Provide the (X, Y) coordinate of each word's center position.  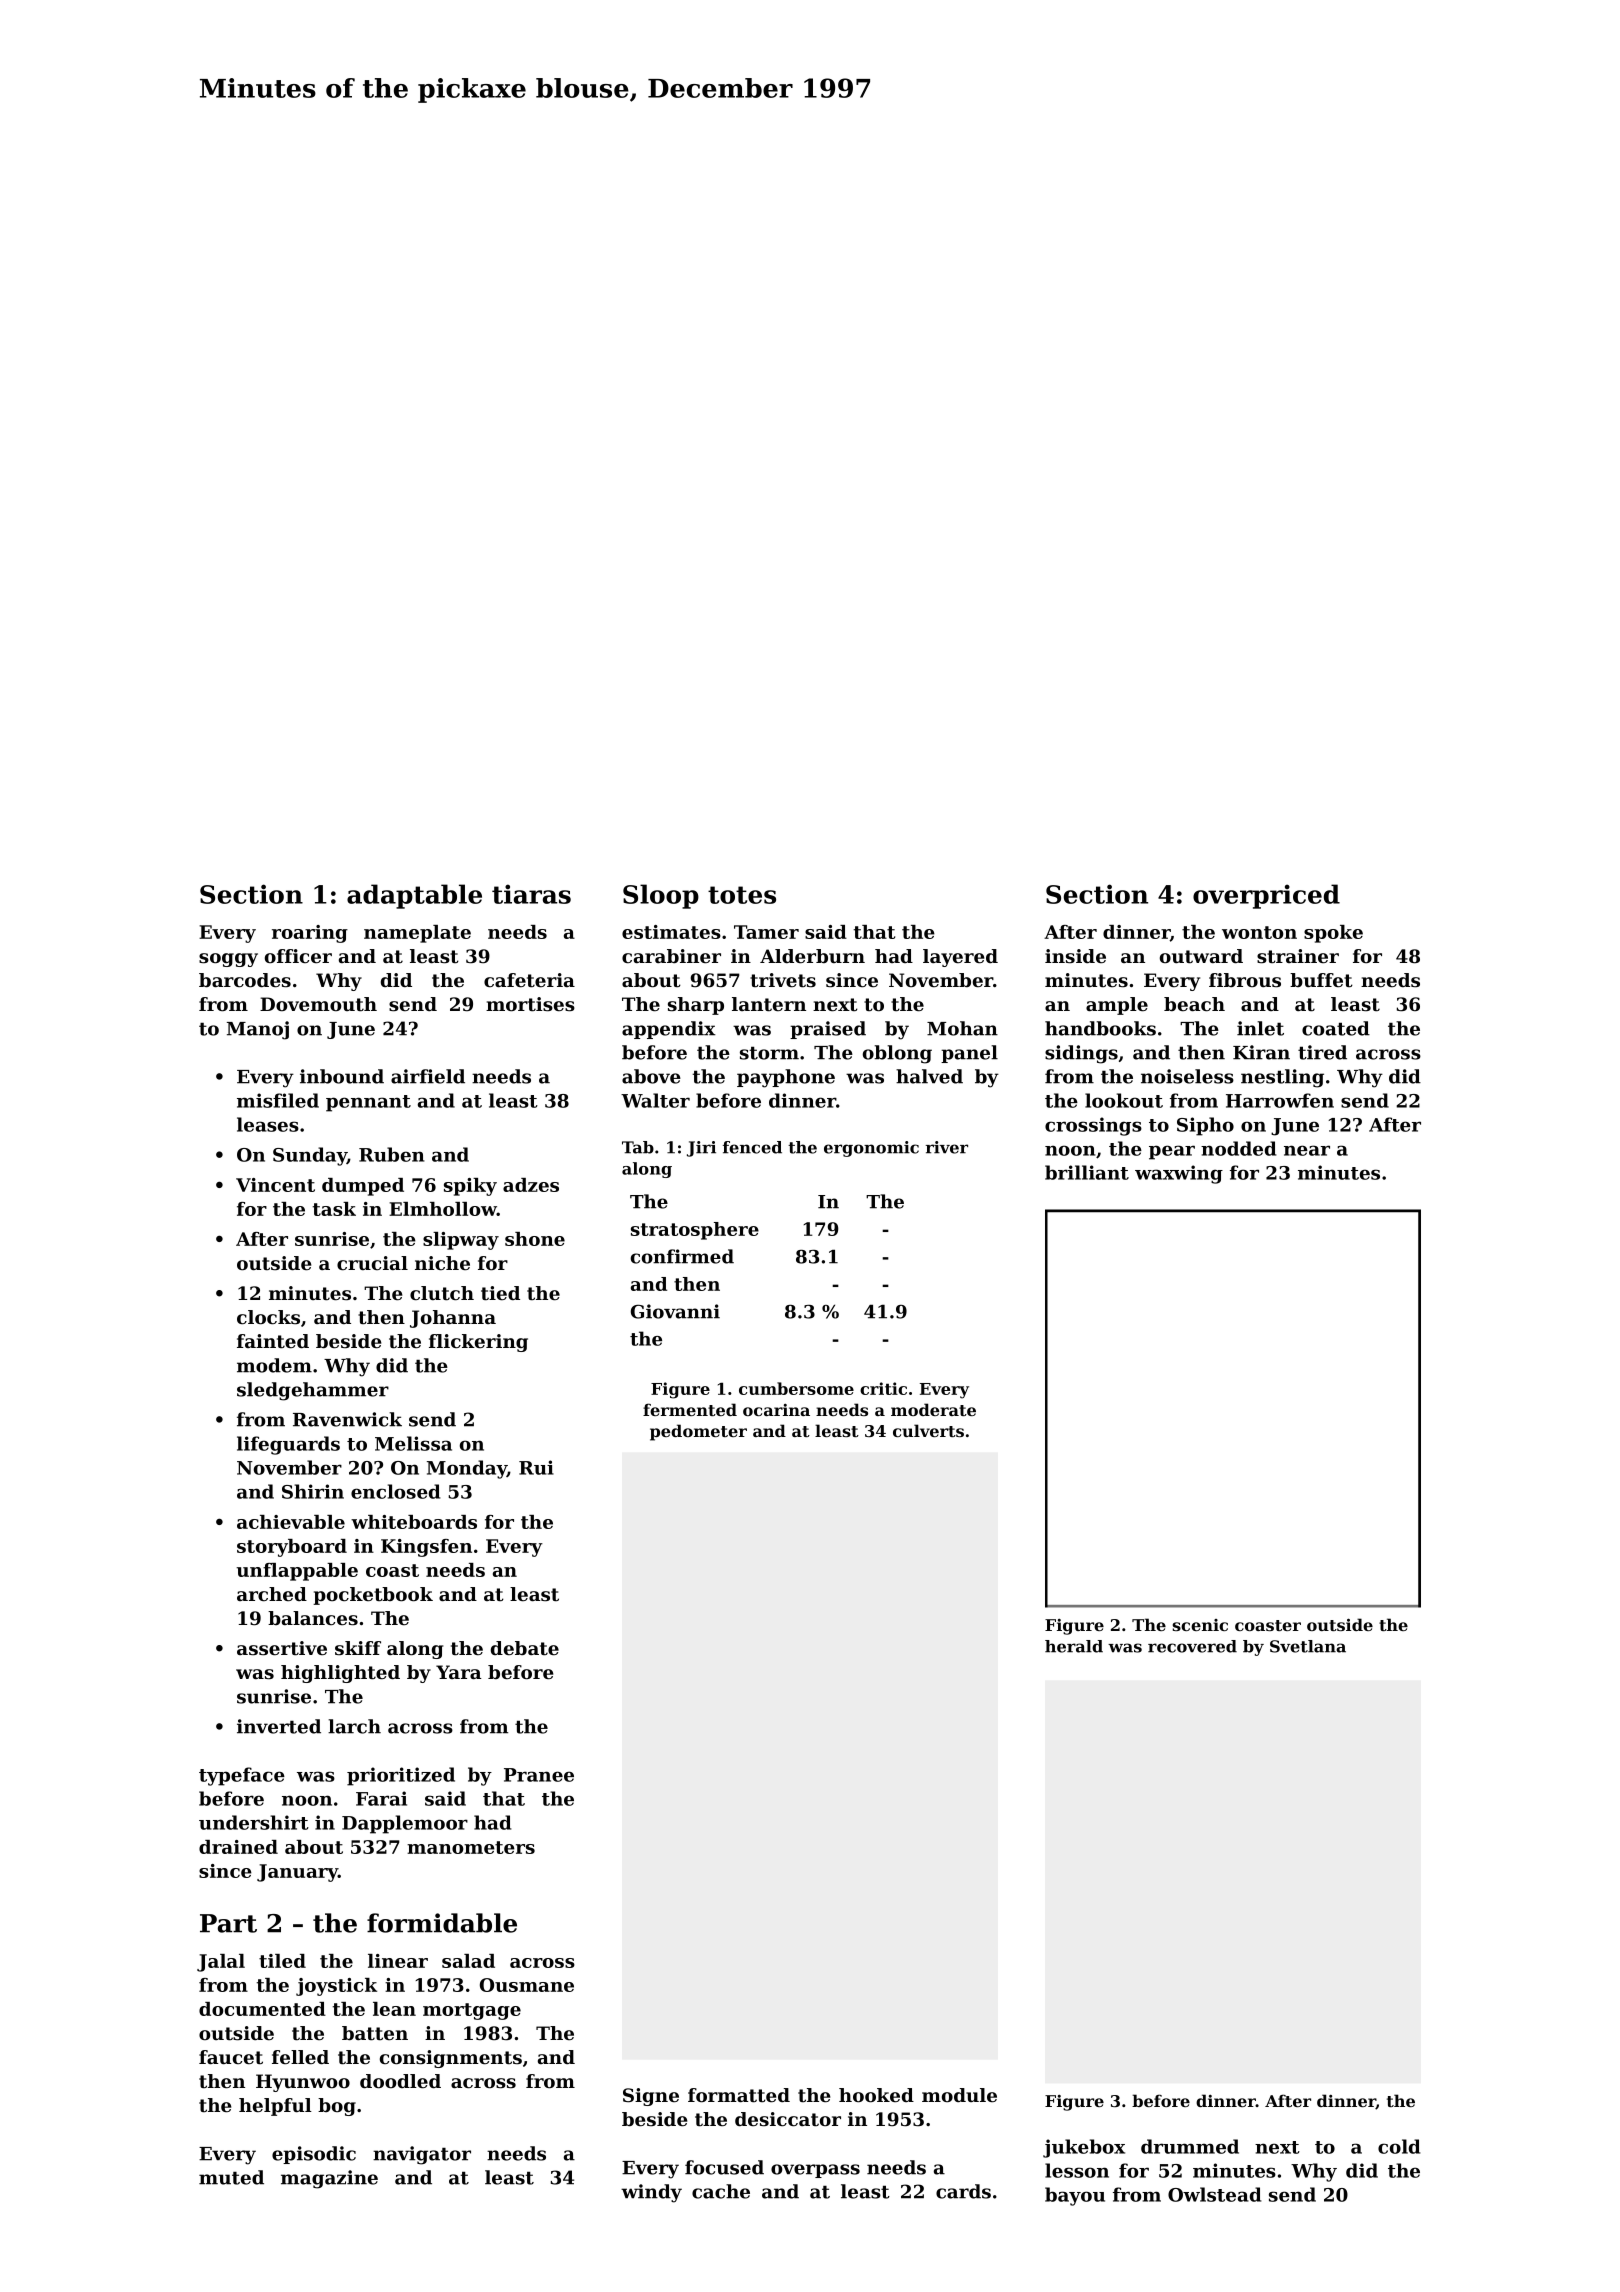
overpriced (1266, 896)
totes (742, 895)
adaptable (414, 896)
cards (963, 2191)
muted (231, 2177)
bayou (1075, 2196)
